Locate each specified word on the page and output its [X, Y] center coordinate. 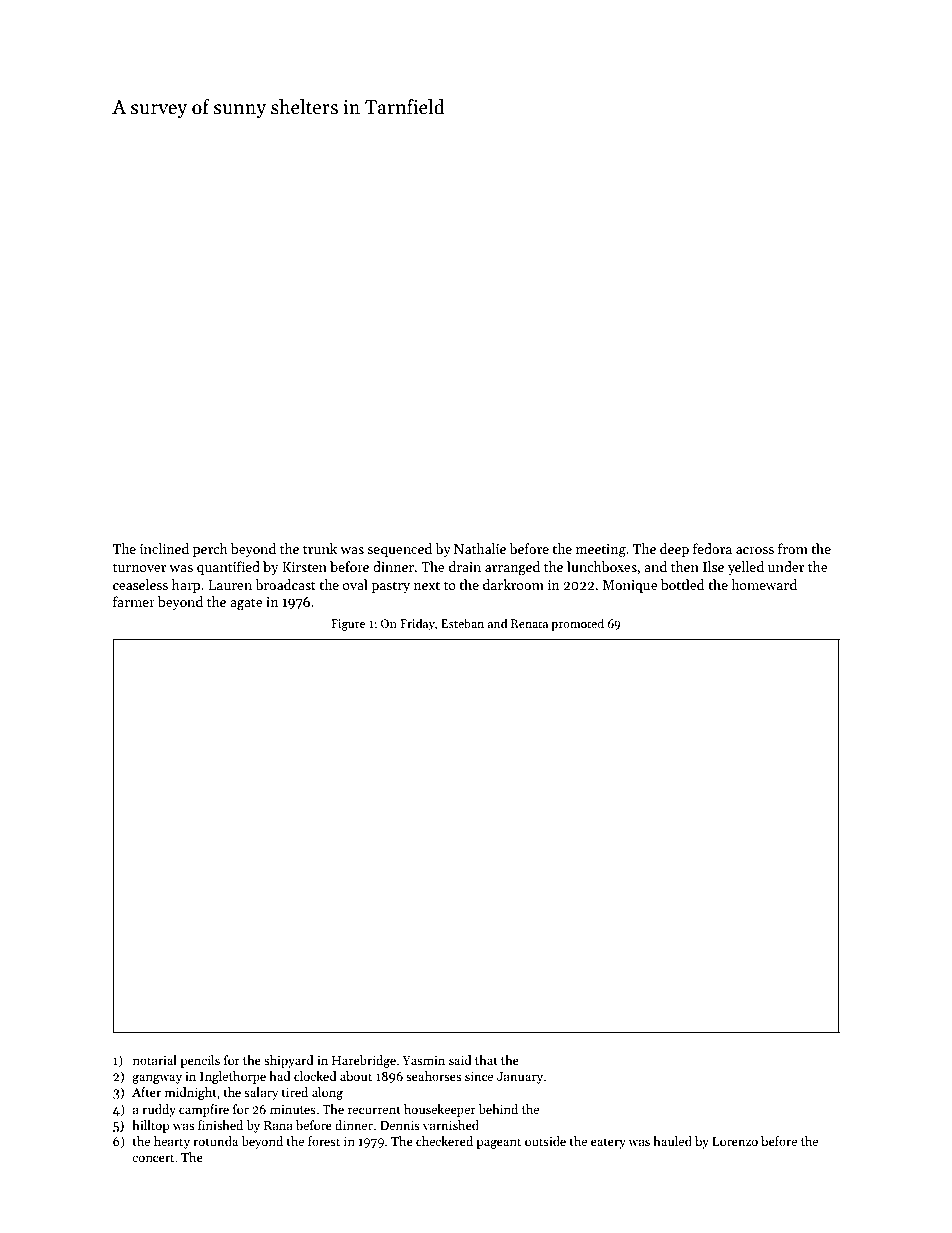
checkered [444, 1141]
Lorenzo [735, 1141]
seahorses [433, 1076]
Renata [529, 623]
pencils [200, 1061]
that [486, 1060]
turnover [139, 567]
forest [324, 1141]
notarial [155, 1060]
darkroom [513, 584]
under [786, 566]
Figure [348, 625]
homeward [764, 584]
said [460, 1060]
